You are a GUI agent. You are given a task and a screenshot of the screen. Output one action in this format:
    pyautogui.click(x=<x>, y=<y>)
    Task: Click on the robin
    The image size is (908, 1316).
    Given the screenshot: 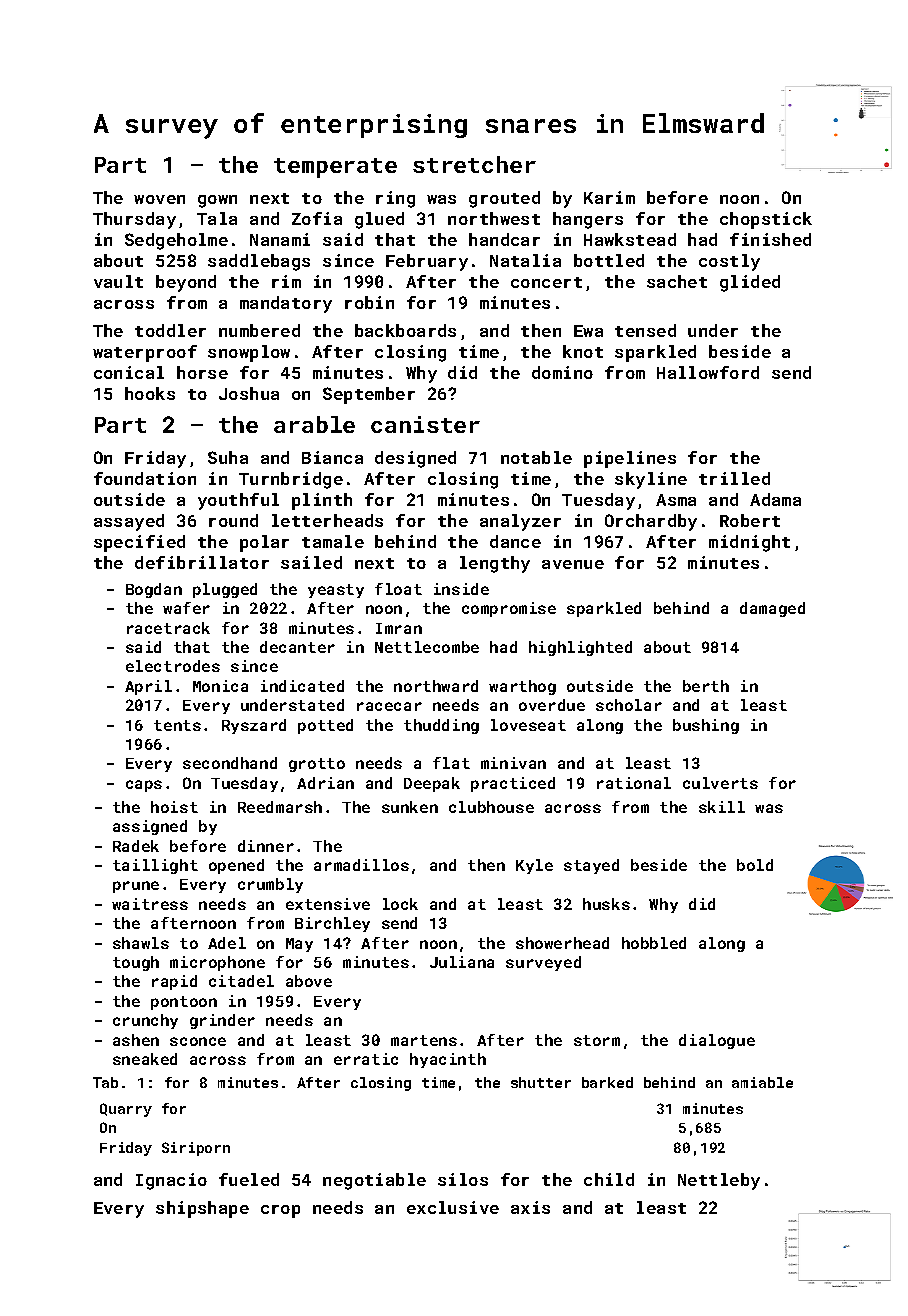 What is the action you would take?
    pyautogui.click(x=369, y=302)
